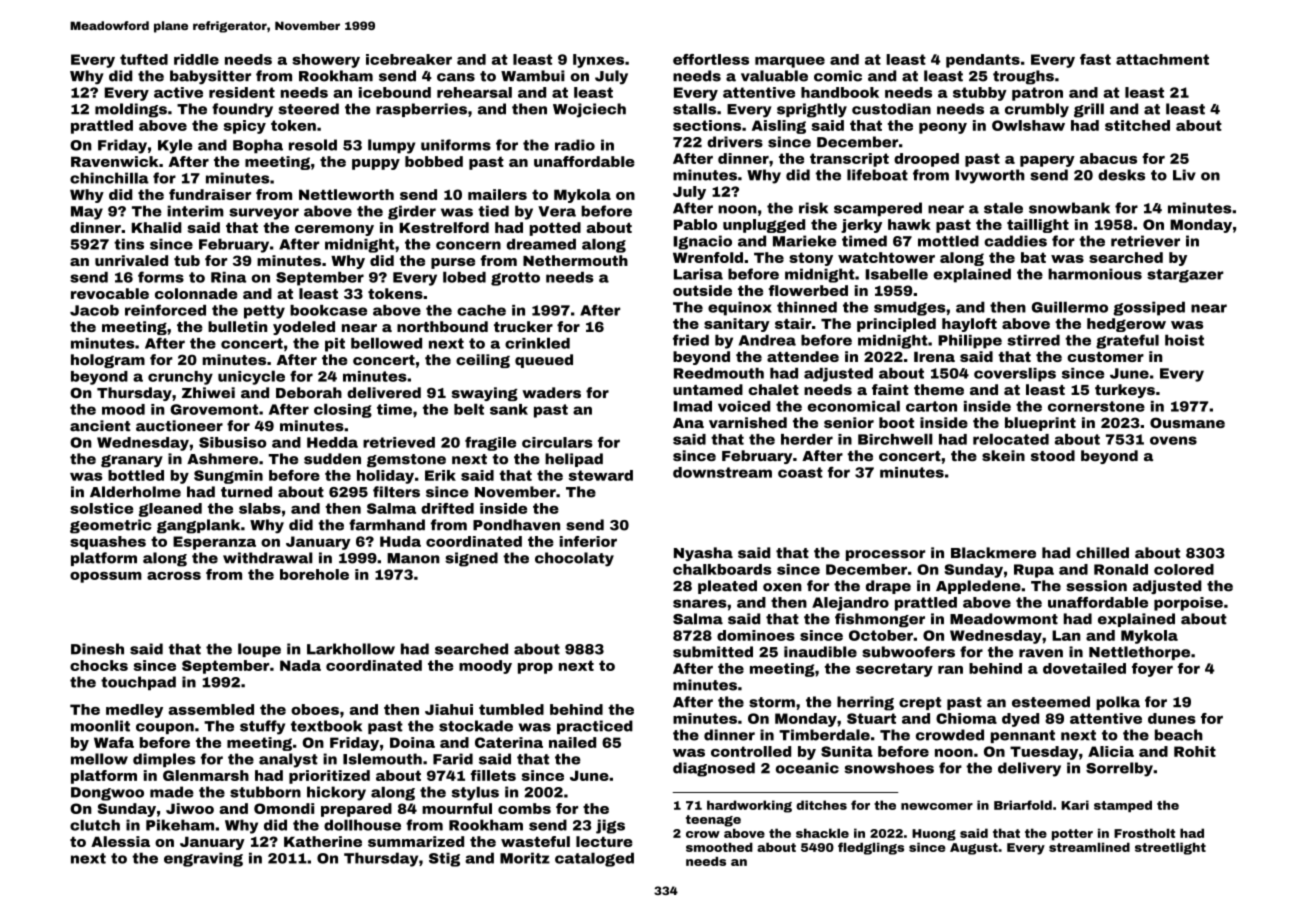 The width and height of the document is (1308, 924). What do you see at coordinates (800, 472) in the document?
I see `coast` at bounding box center [800, 472].
